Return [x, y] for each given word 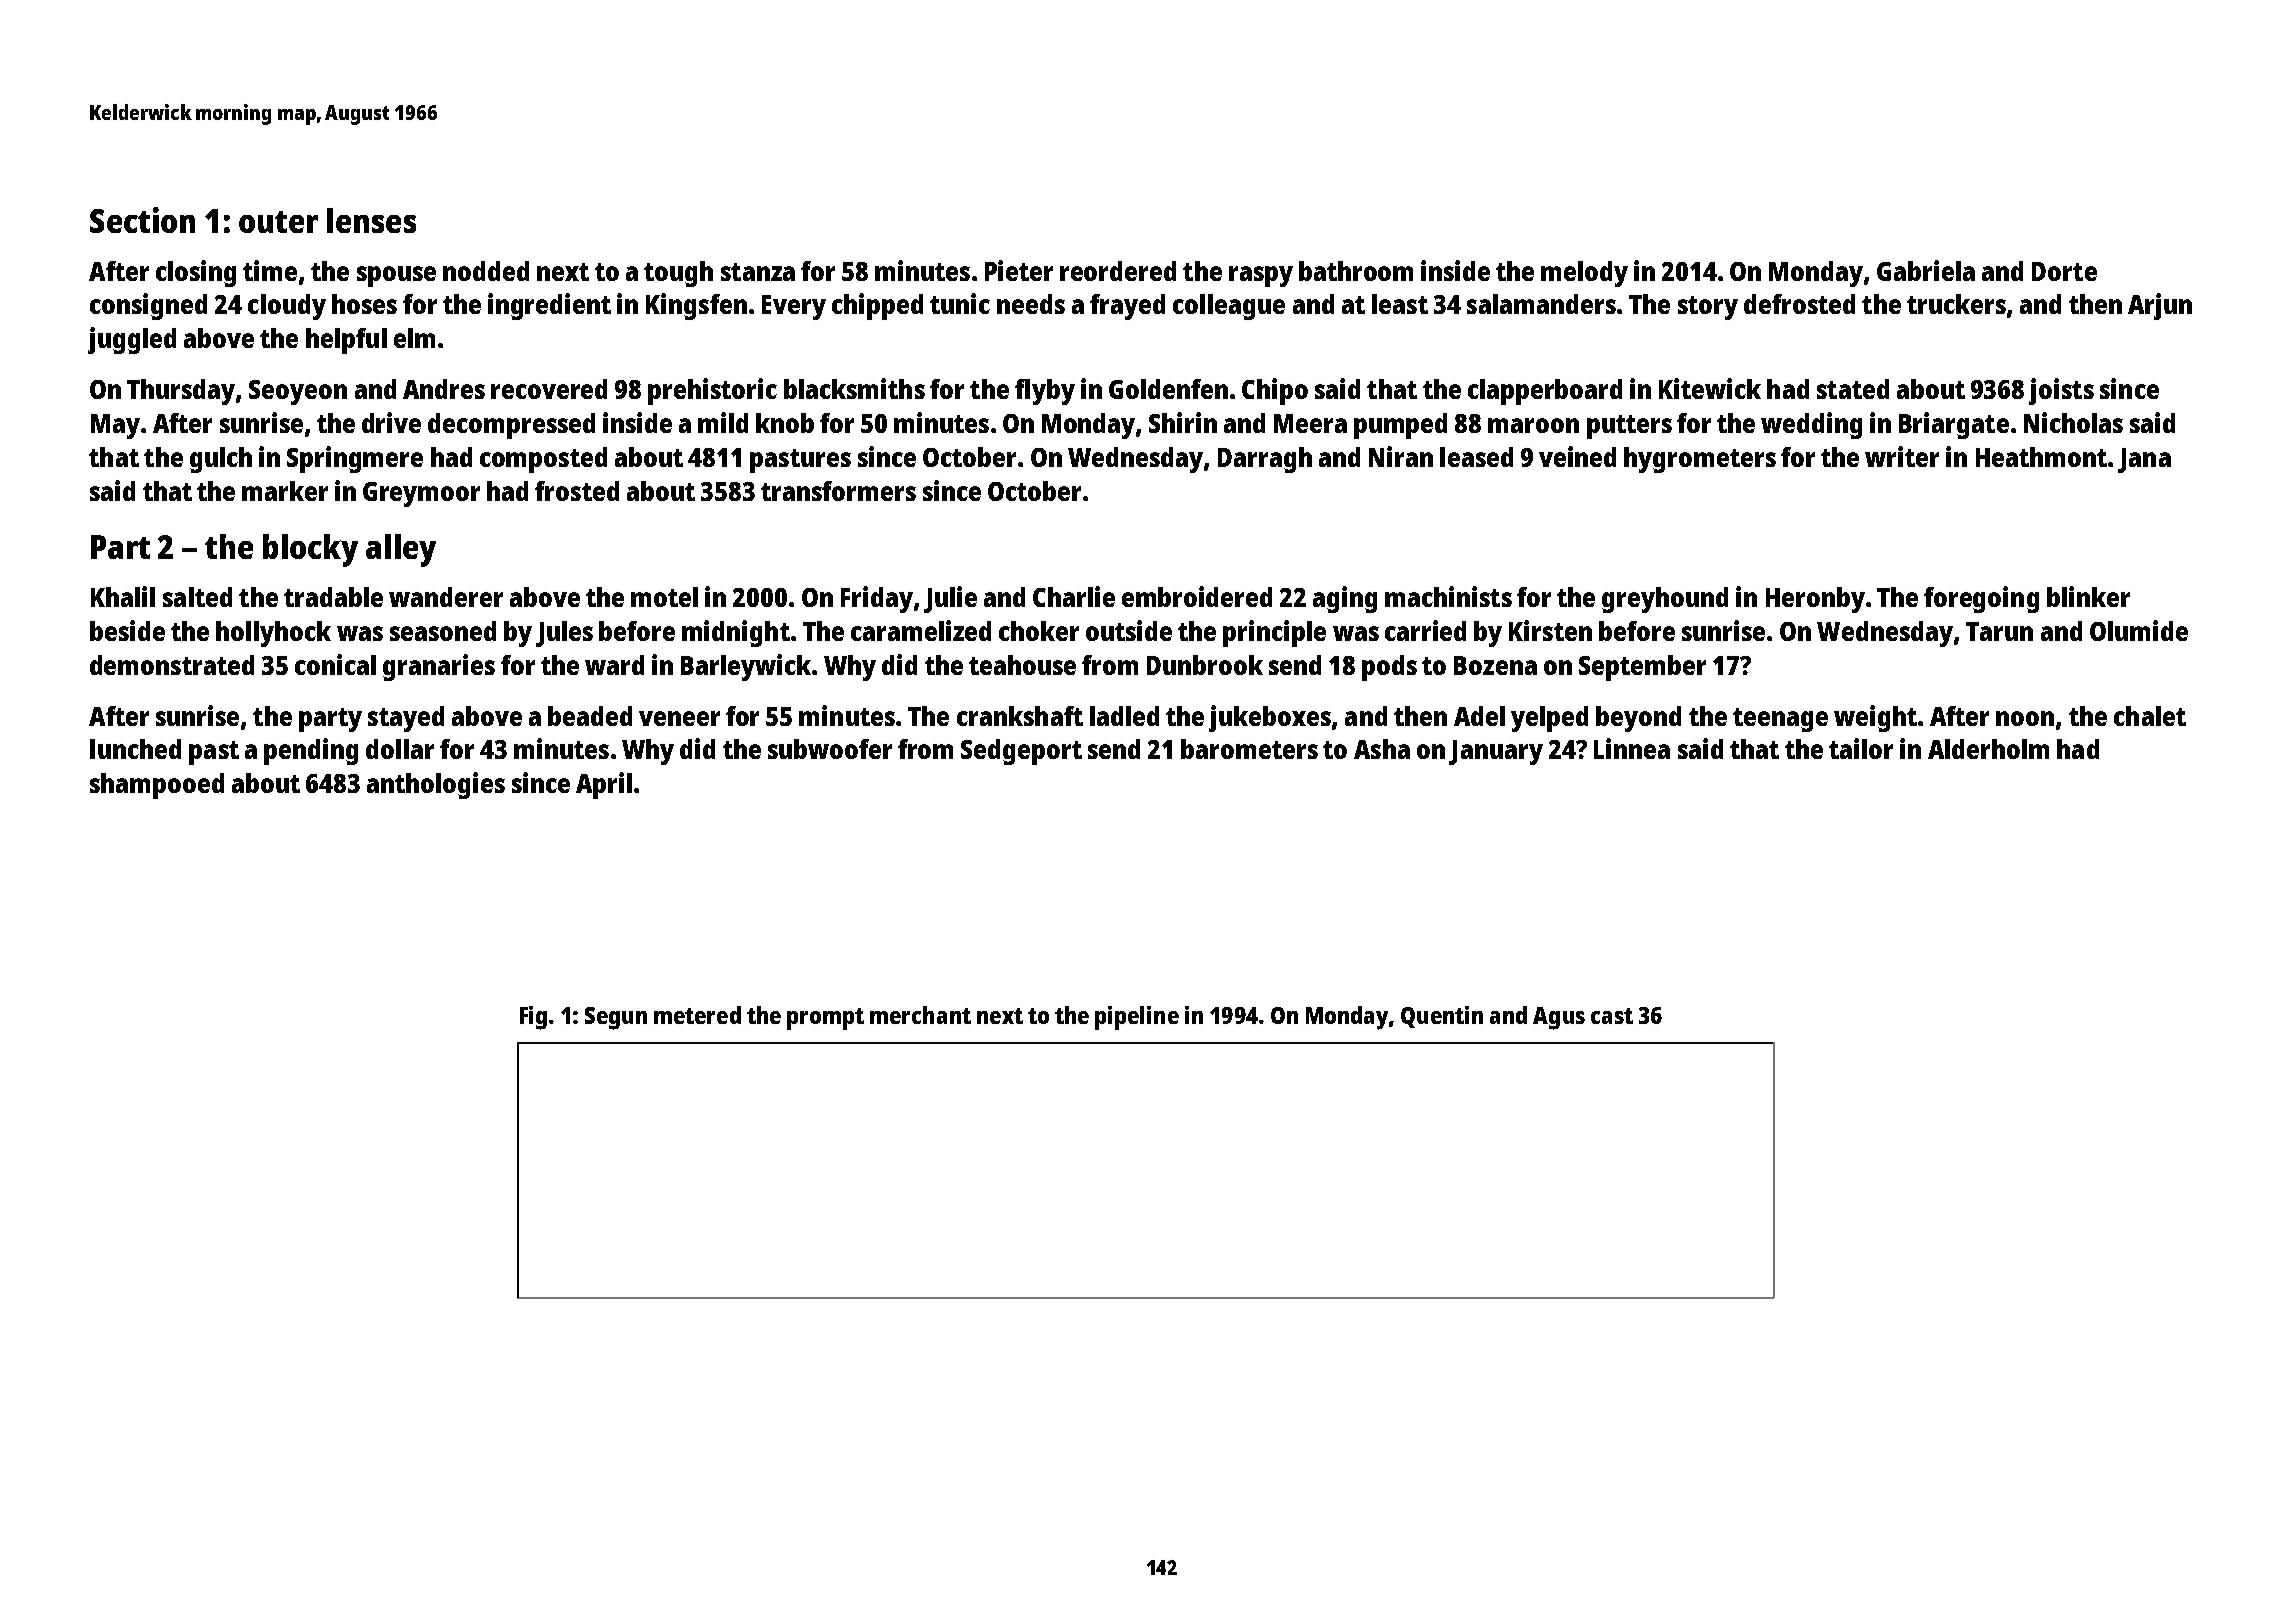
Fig [533, 1018]
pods [1389, 668]
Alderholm [1988, 749]
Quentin [1442, 1017]
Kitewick [1710, 388]
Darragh [1265, 460]
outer [278, 222]
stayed [406, 719]
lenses [371, 220]
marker [285, 491]
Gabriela [1926, 270]
